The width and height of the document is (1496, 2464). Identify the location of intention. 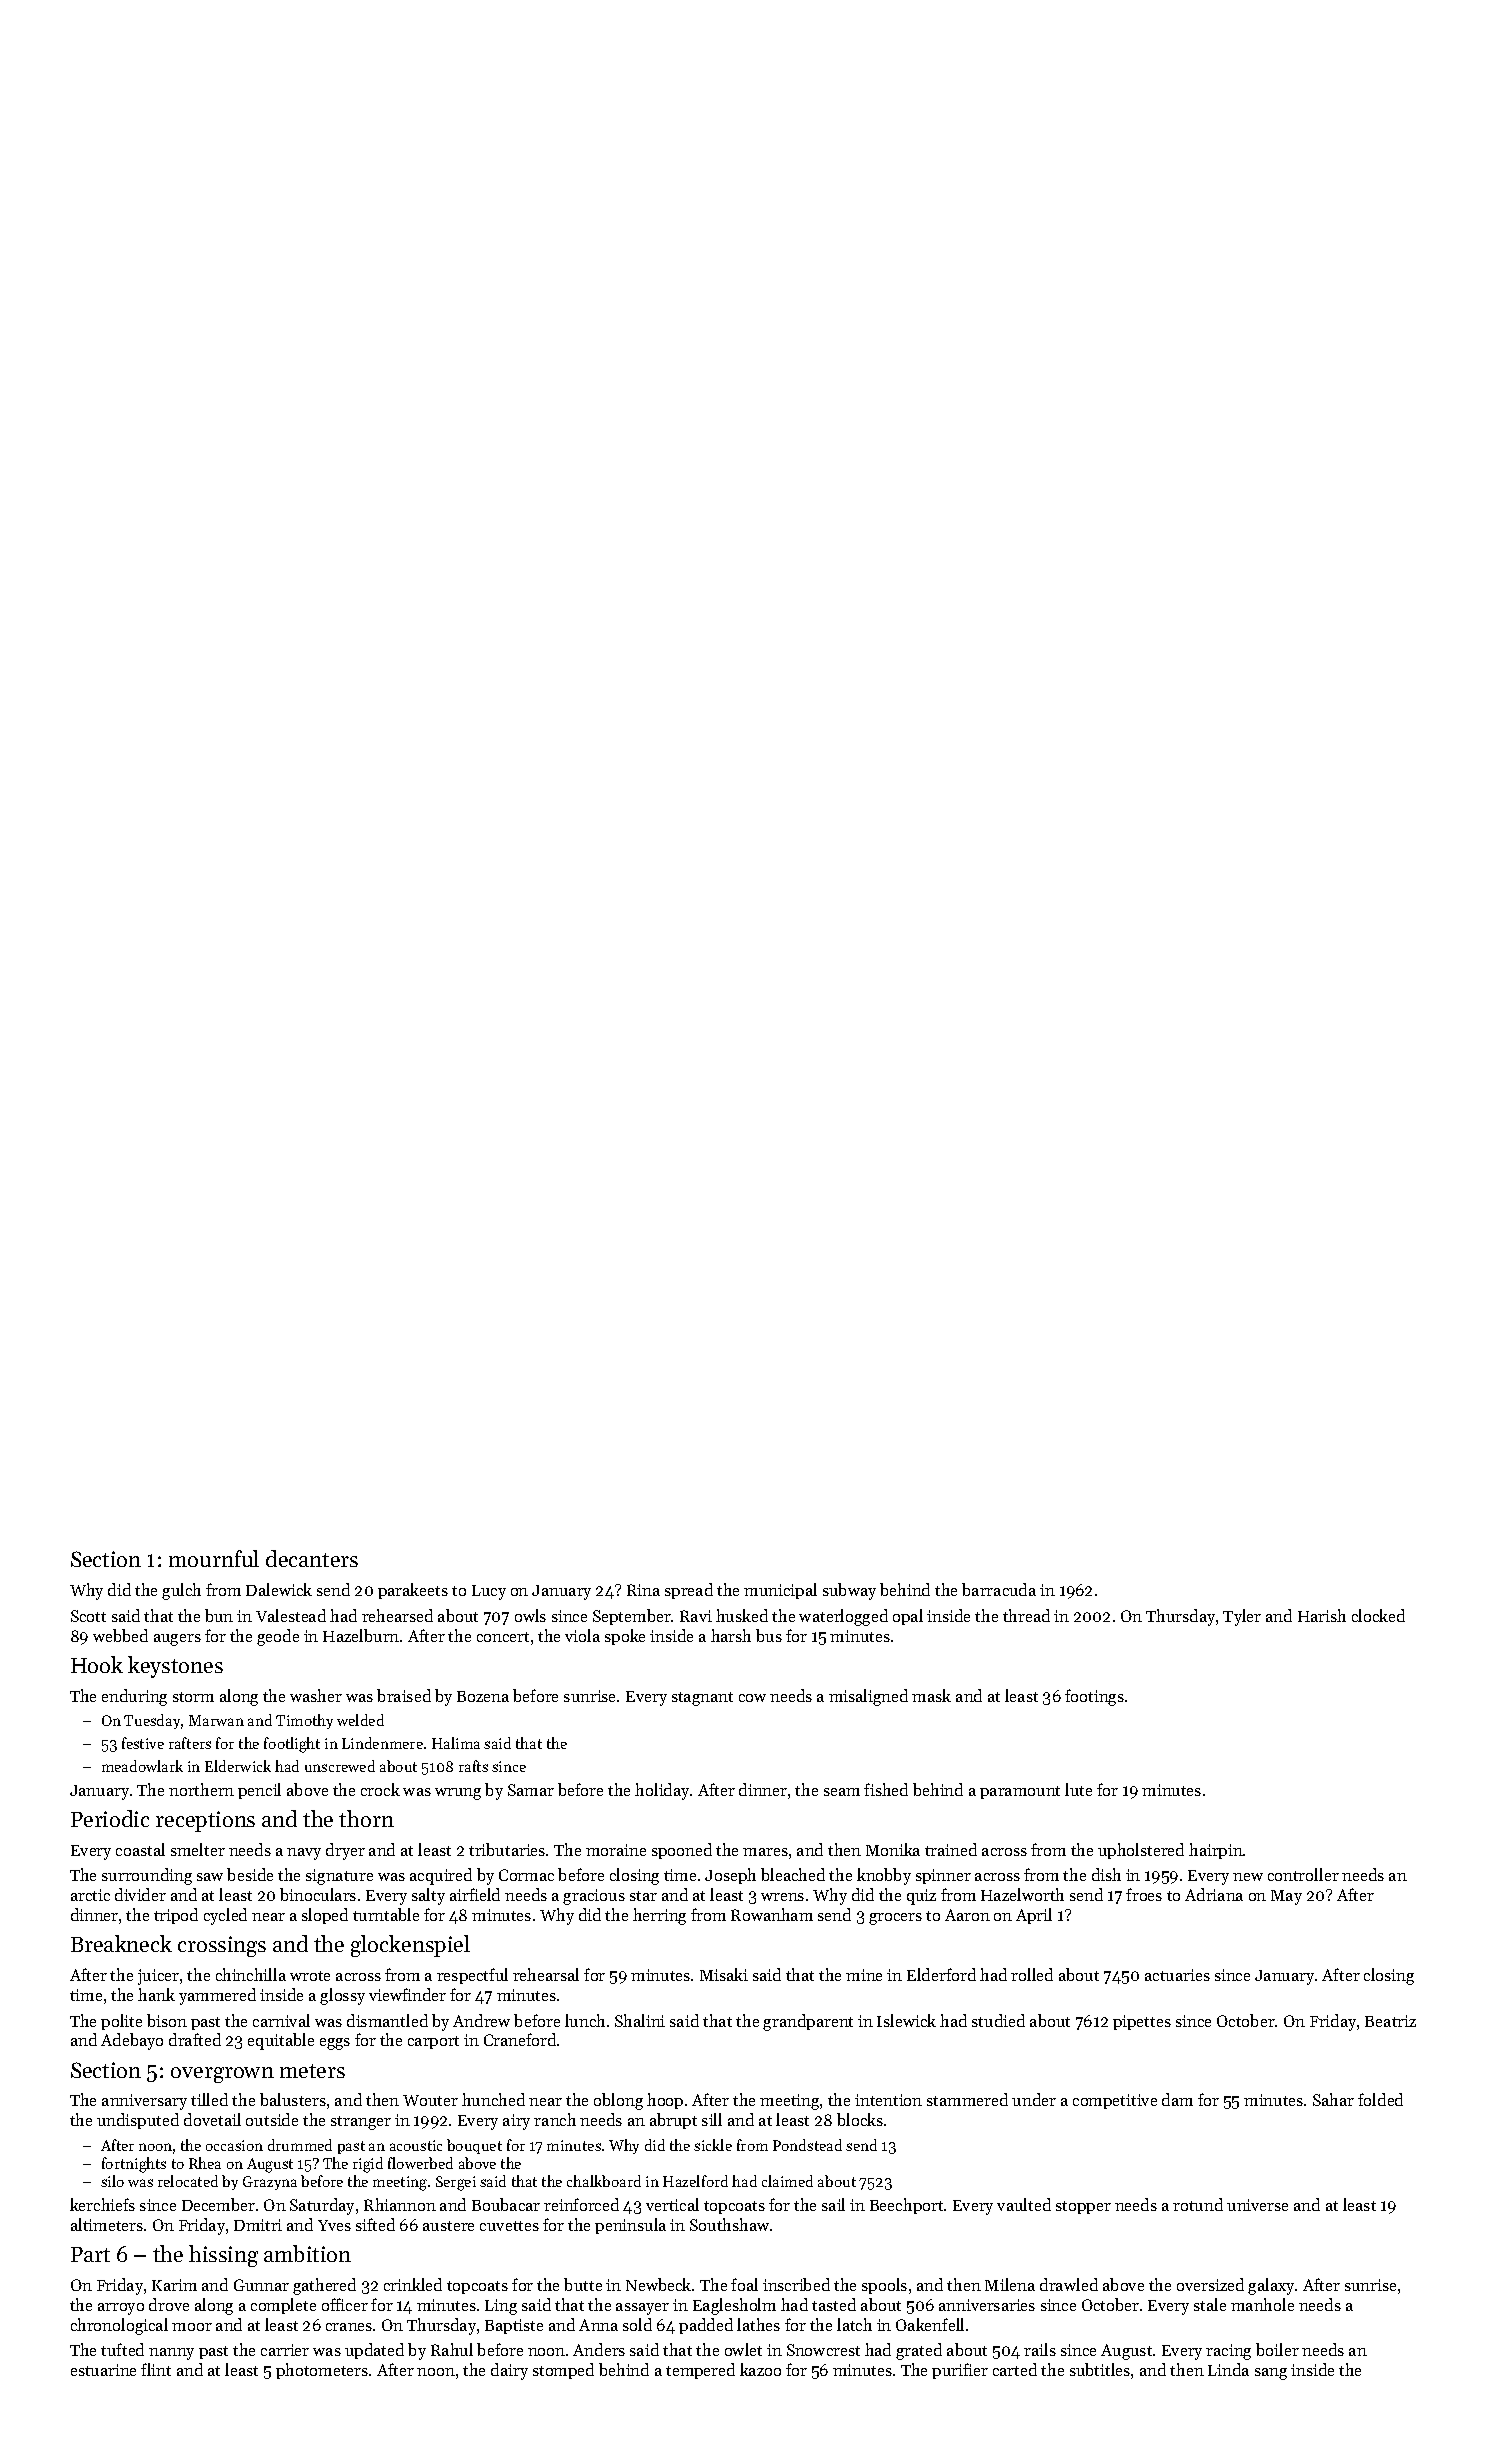
(888, 2100).
